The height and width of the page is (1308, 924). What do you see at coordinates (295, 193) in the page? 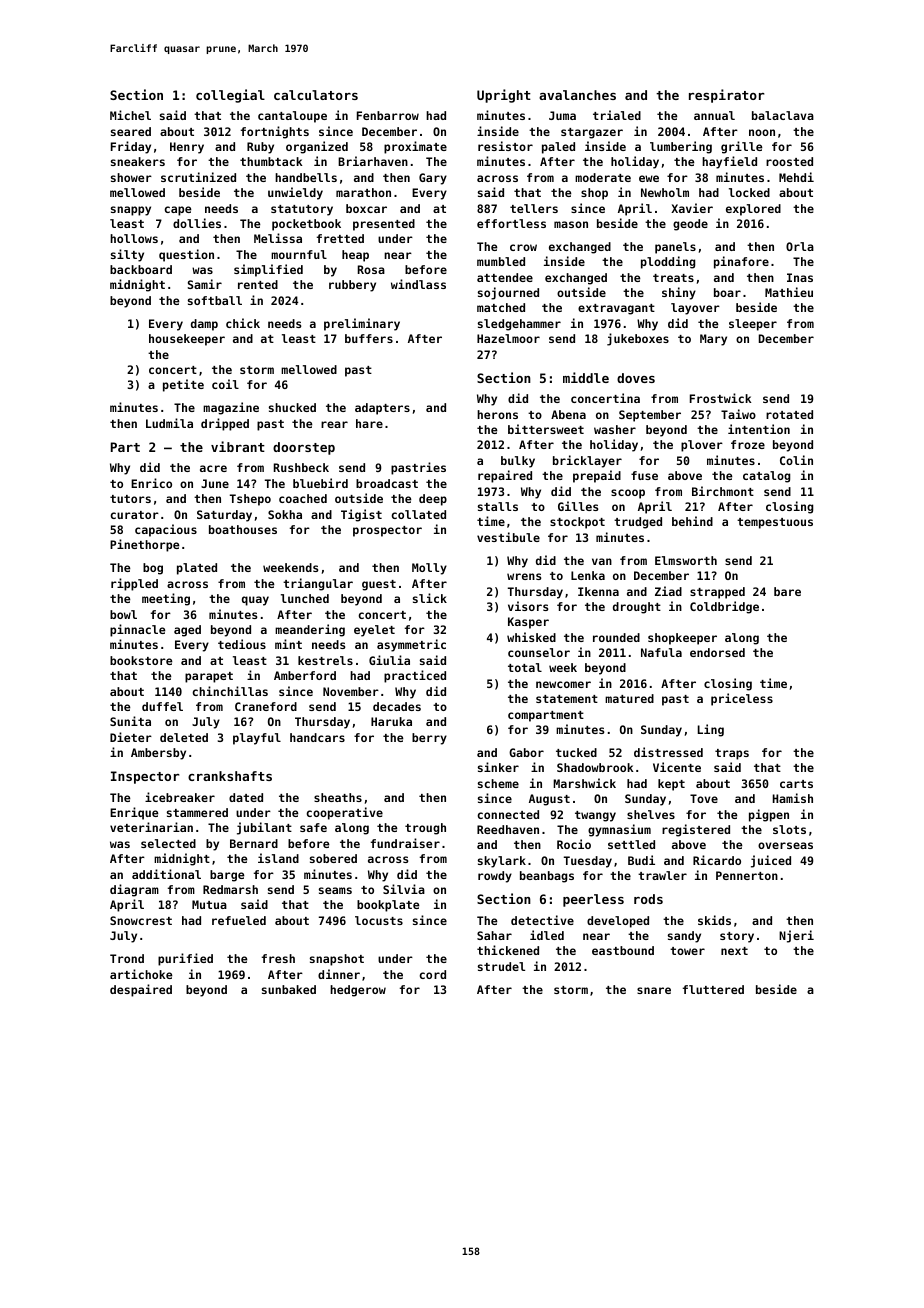
I see `unwieldy` at bounding box center [295, 193].
